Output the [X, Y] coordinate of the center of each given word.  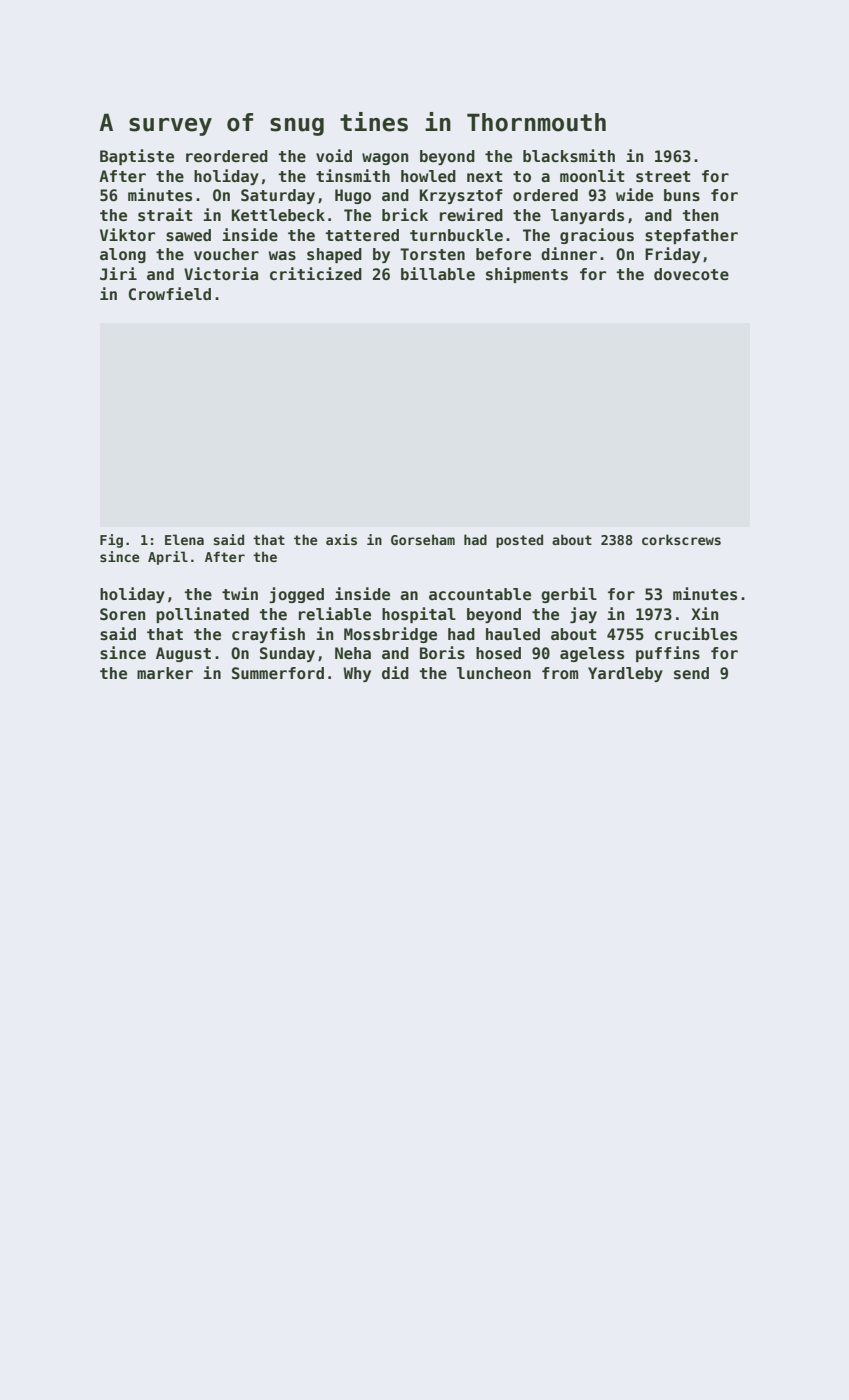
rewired [471, 215]
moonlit [592, 176]
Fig [111, 541]
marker [165, 673]
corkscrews [681, 539]
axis [341, 539]
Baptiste [137, 157]
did [395, 672]
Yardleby [625, 674]
